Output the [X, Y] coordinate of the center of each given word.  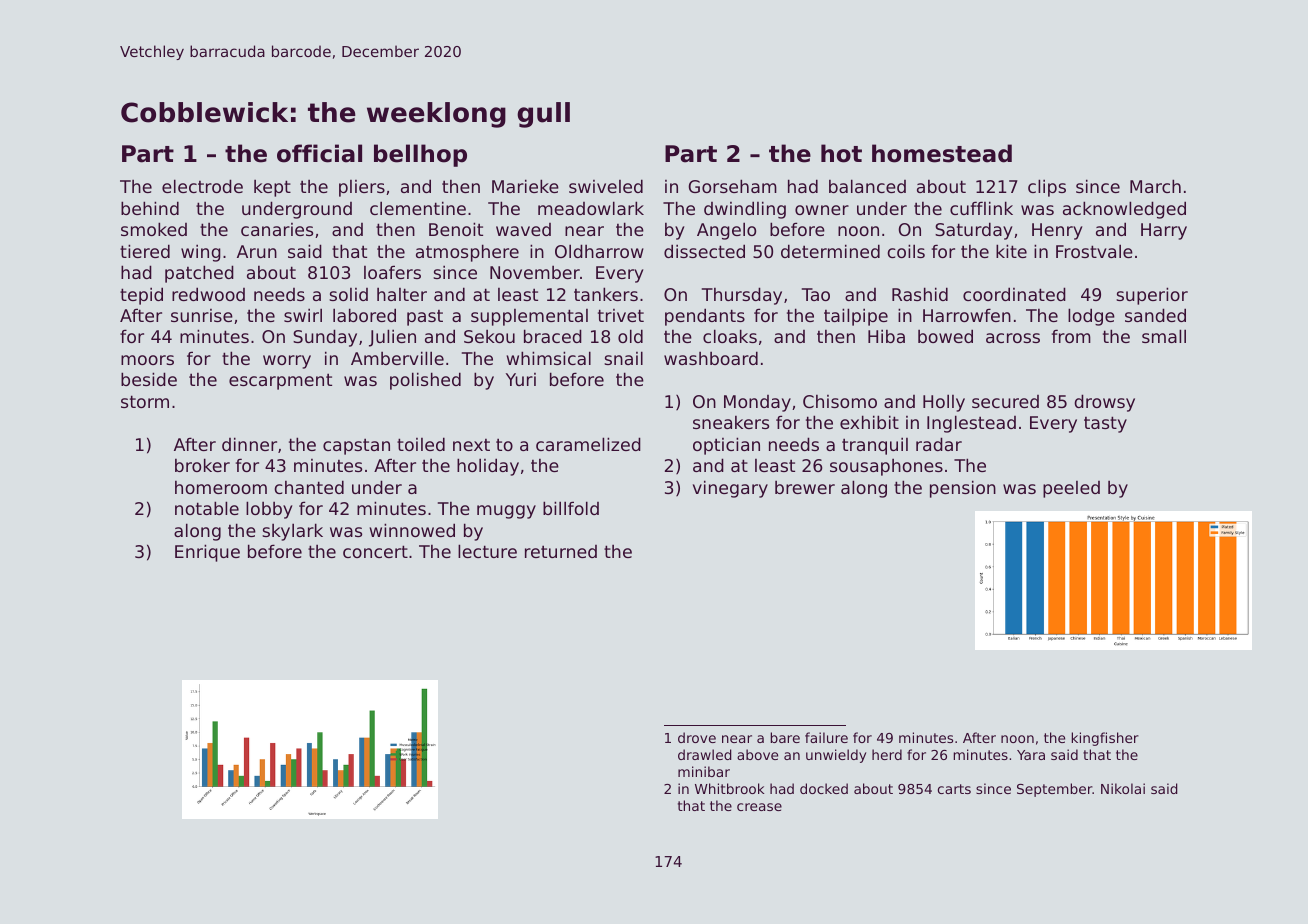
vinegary [730, 489]
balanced [867, 186]
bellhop [420, 155]
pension [963, 489]
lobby [269, 510]
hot [841, 153]
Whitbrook [729, 788]
